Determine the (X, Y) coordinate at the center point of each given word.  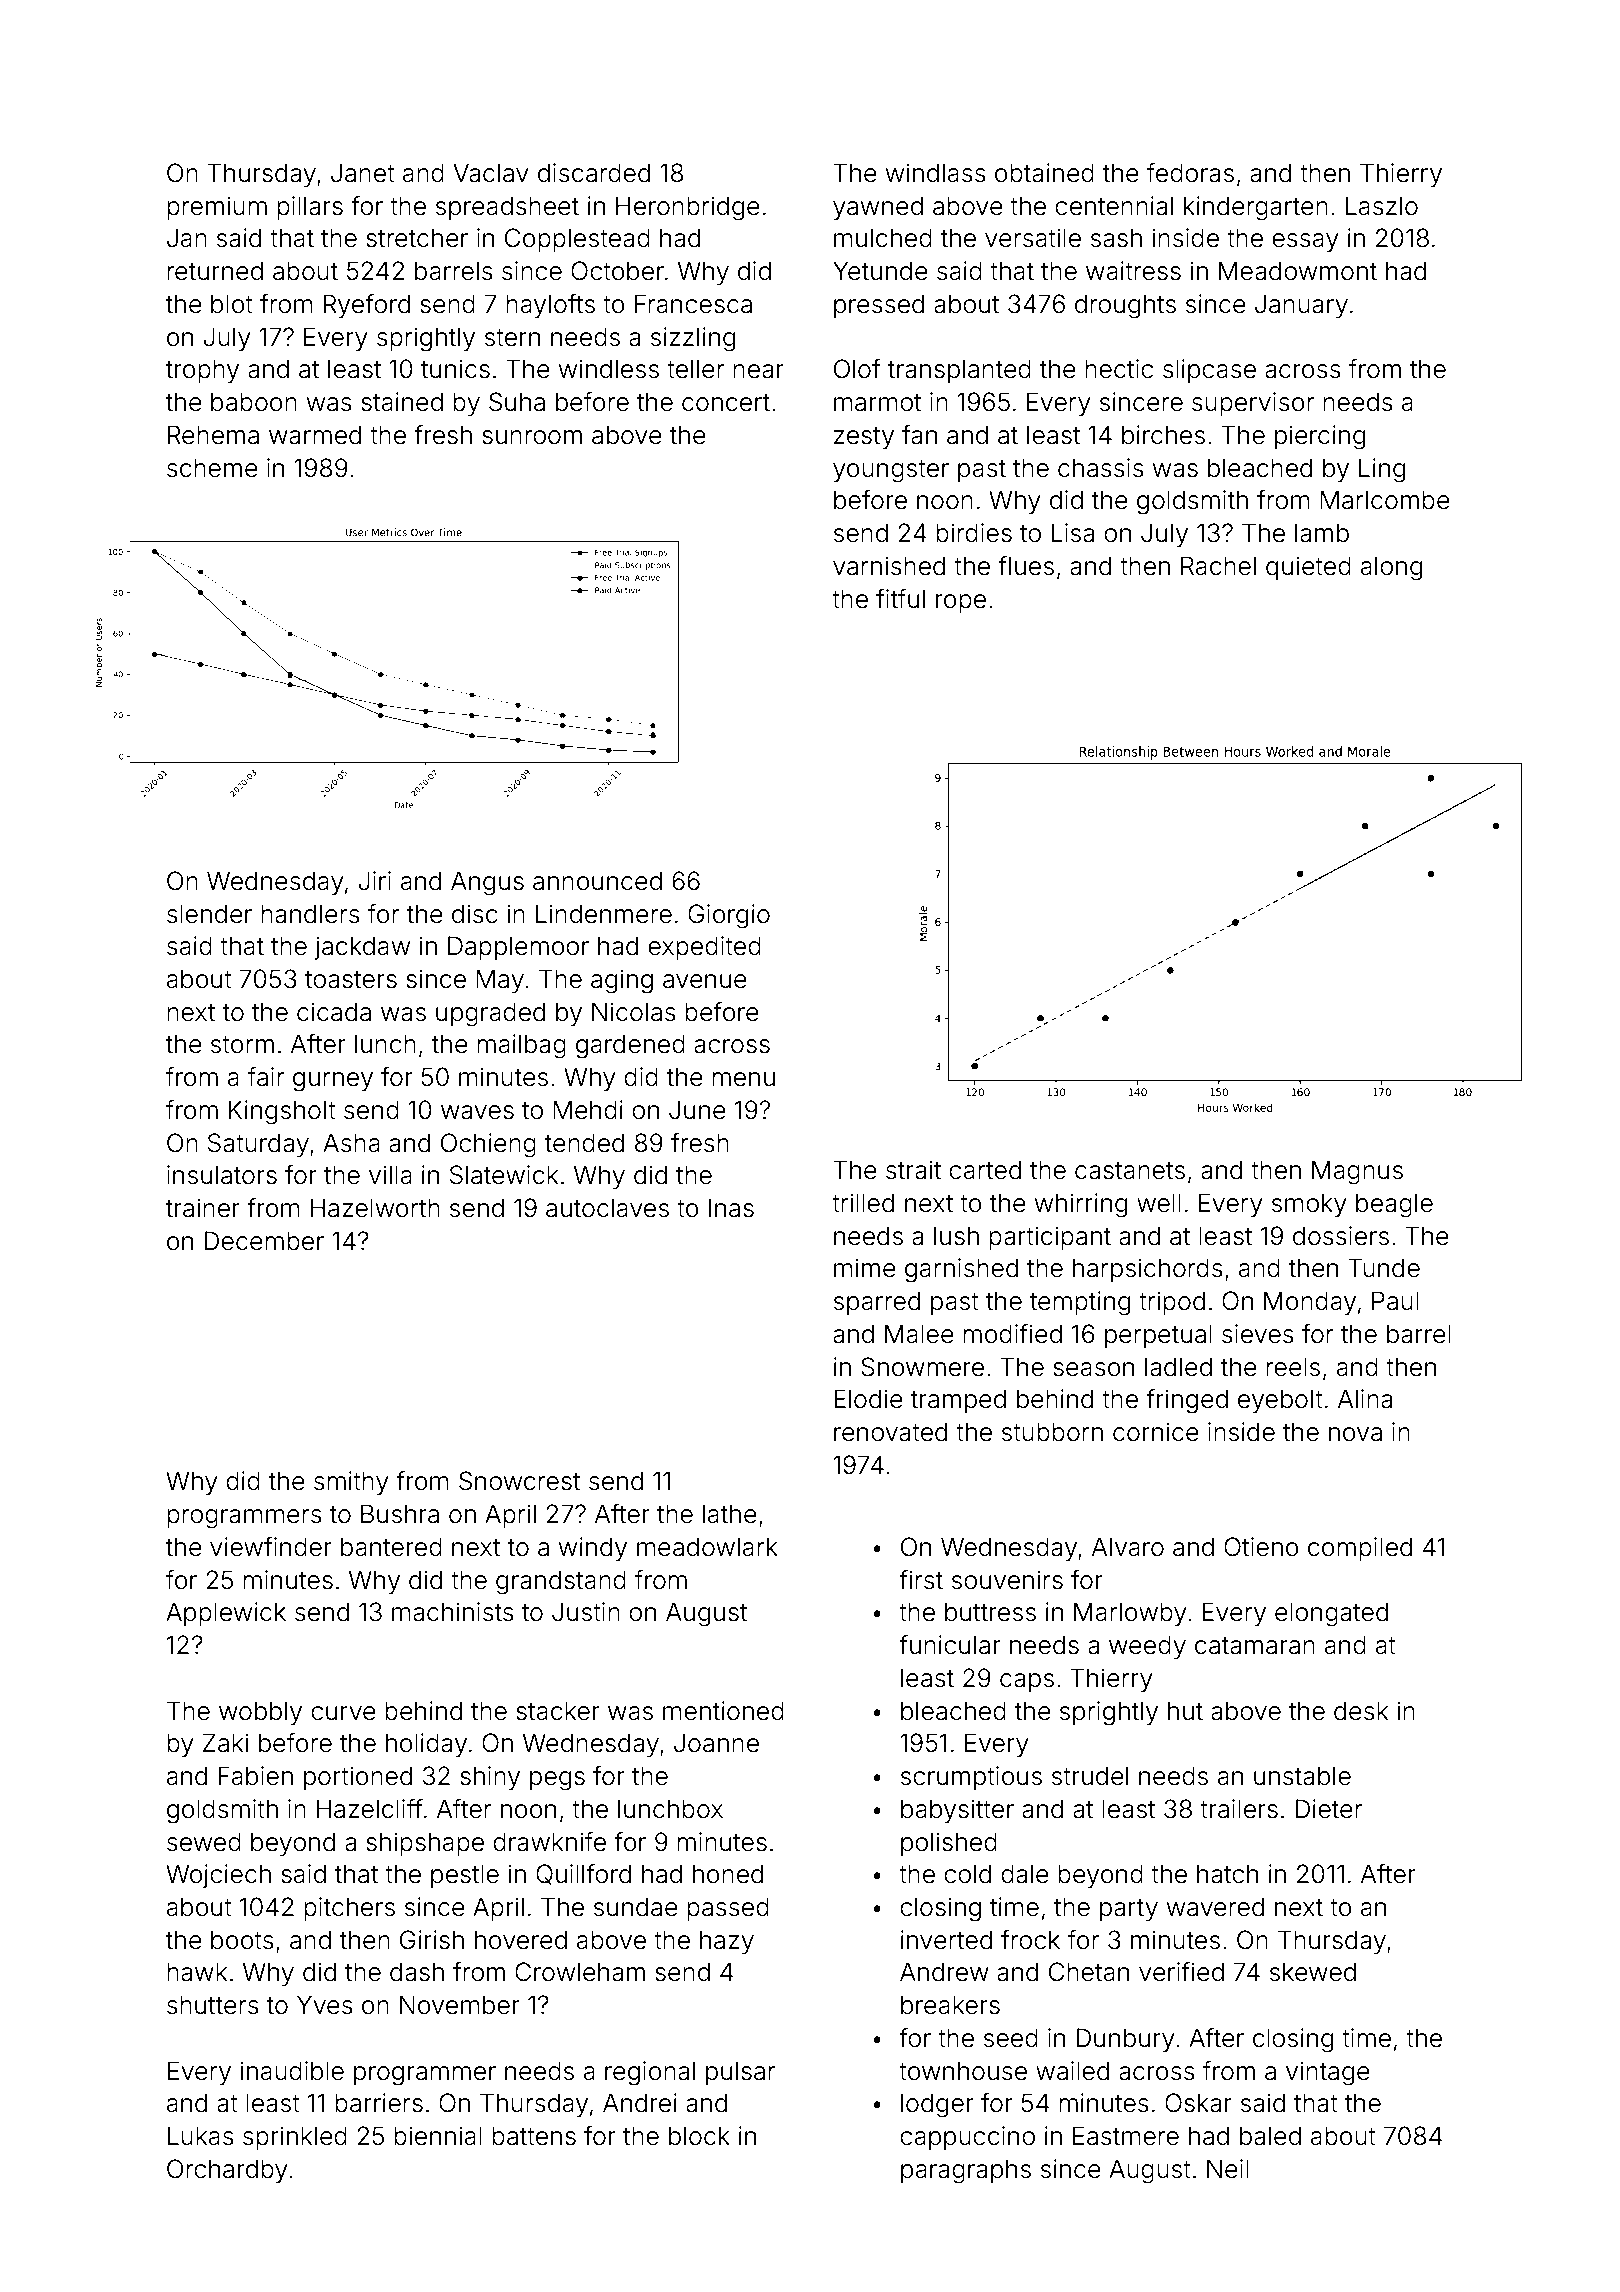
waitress (1133, 271)
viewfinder (271, 1547)
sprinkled (295, 2138)
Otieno (1261, 1547)
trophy (202, 371)
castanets (1130, 1171)
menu (743, 1079)
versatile (1033, 238)
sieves (1258, 1334)
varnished (889, 566)
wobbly (260, 1713)
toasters (351, 980)
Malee (919, 1334)
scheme (212, 468)
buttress (990, 1612)
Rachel (1218, 566)
